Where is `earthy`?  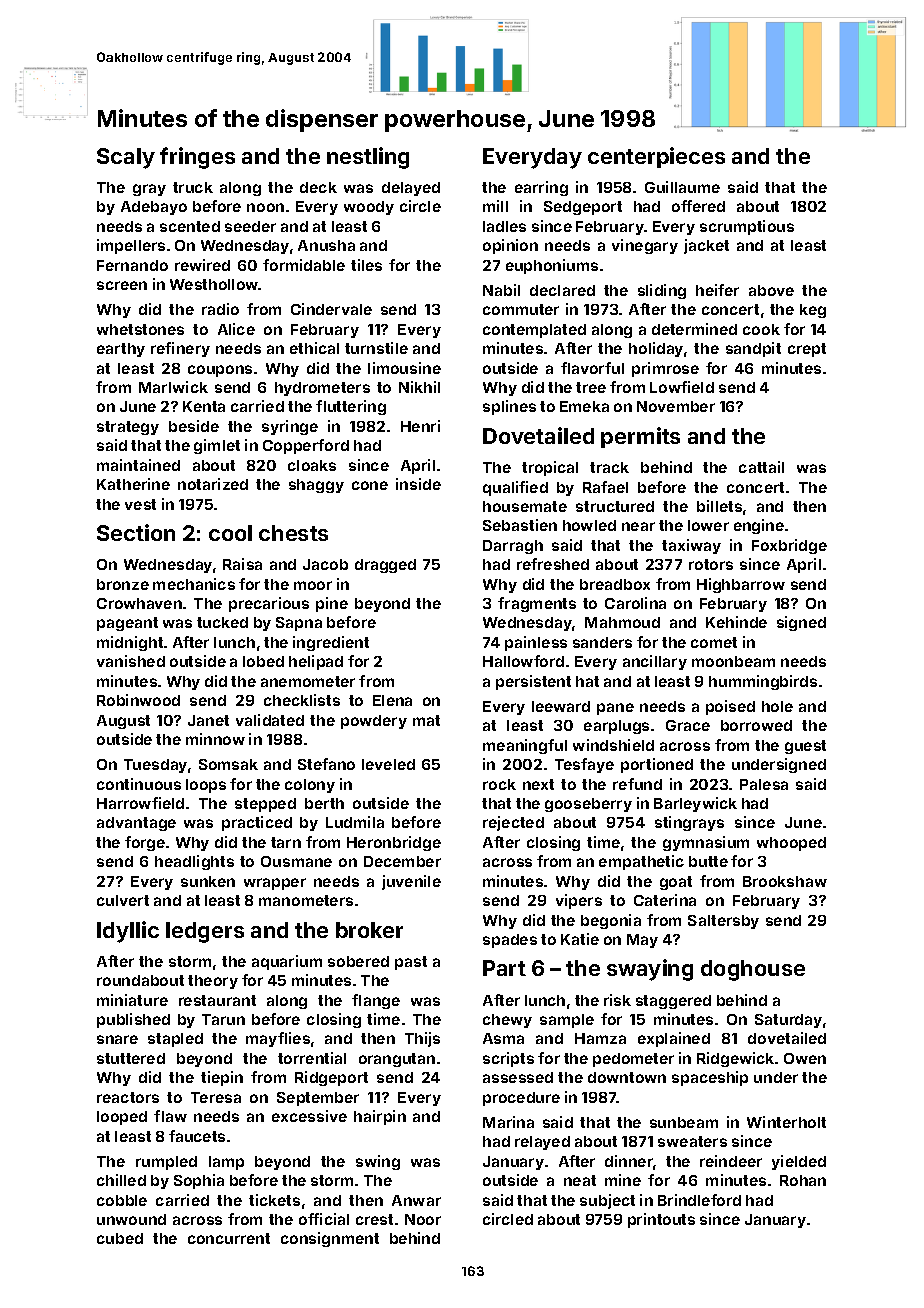 earthy is located at coordinates (121, 350).
